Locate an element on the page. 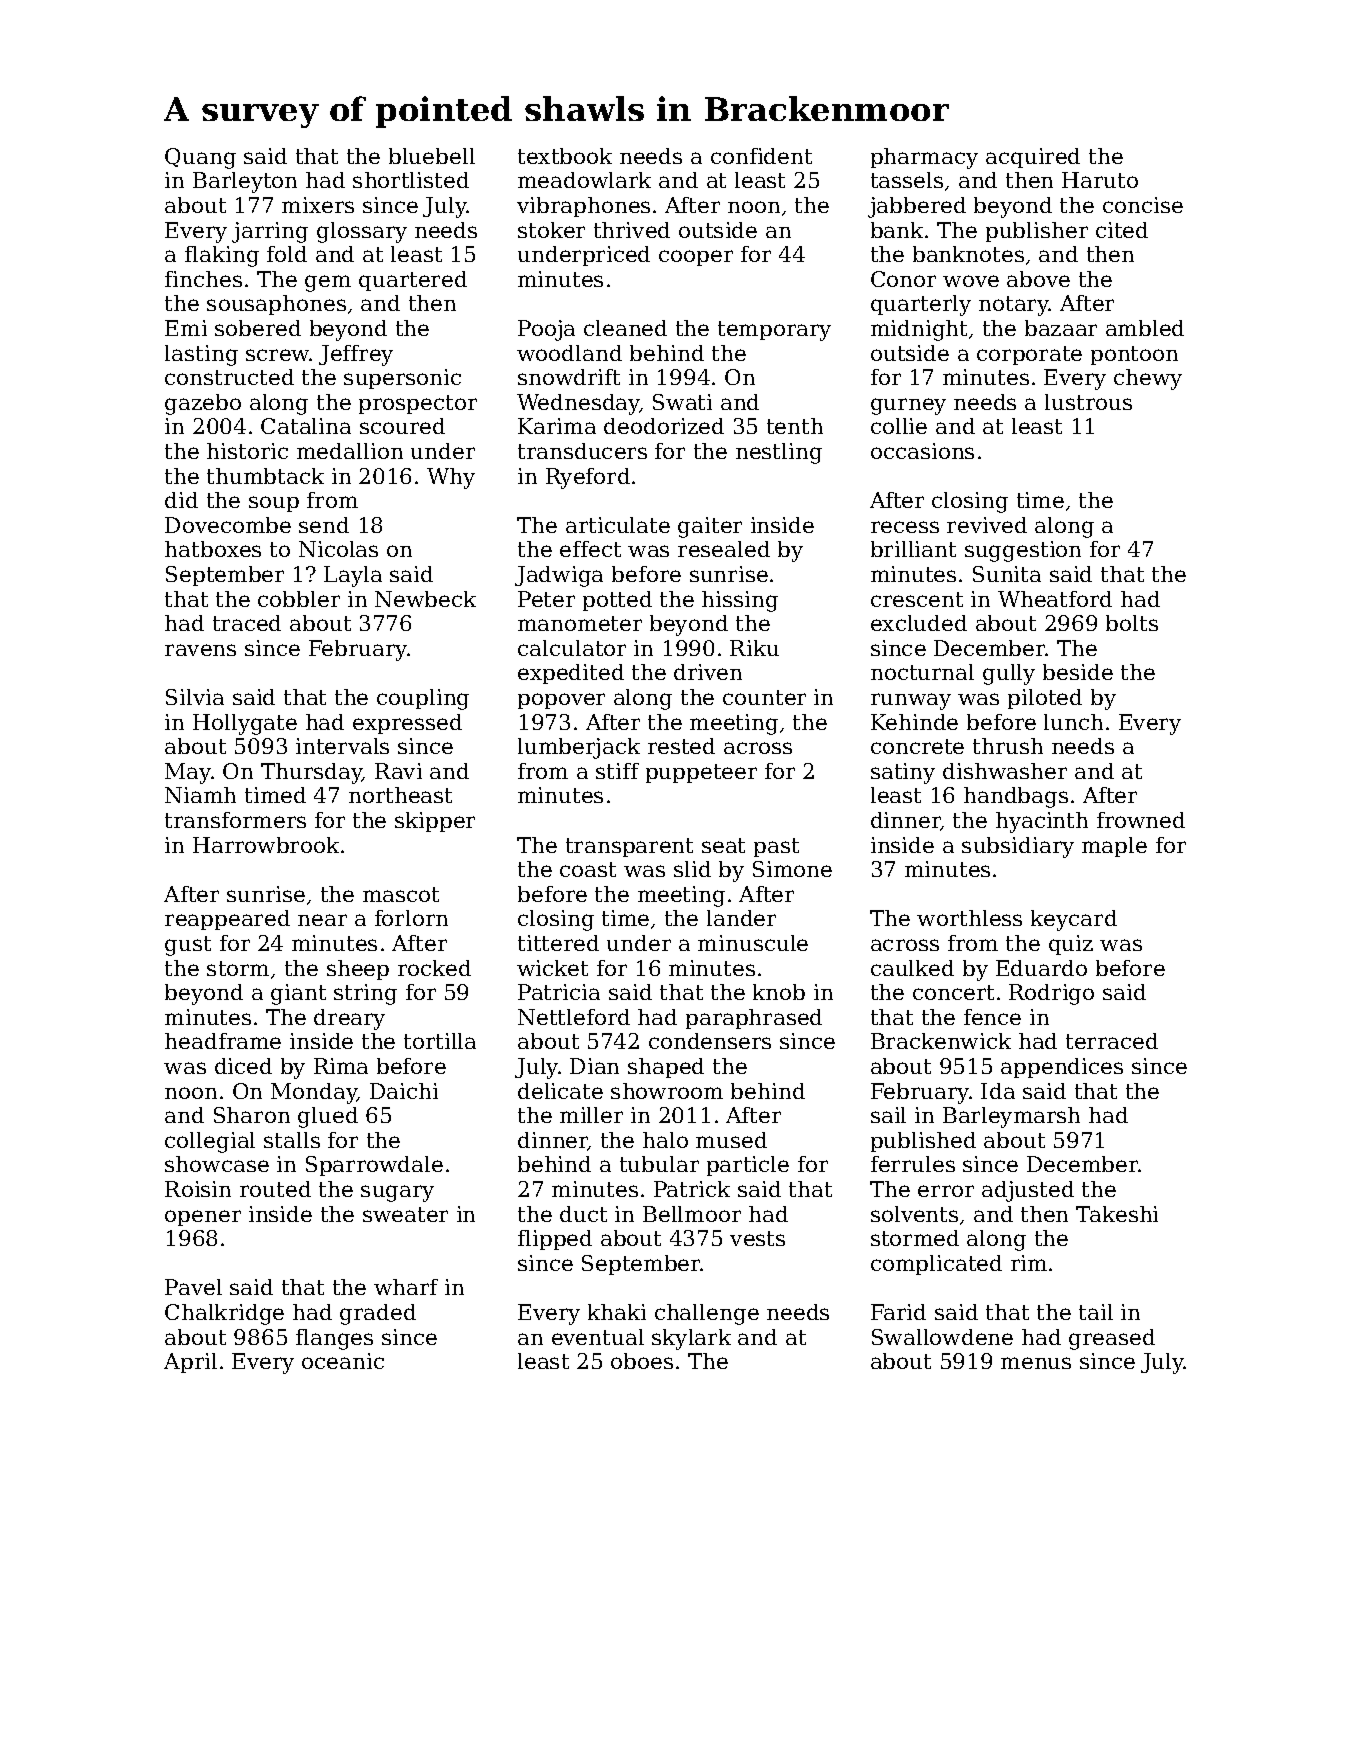 This page has height=1753, width=1354. cited is located at coordinates (1122, 230).
